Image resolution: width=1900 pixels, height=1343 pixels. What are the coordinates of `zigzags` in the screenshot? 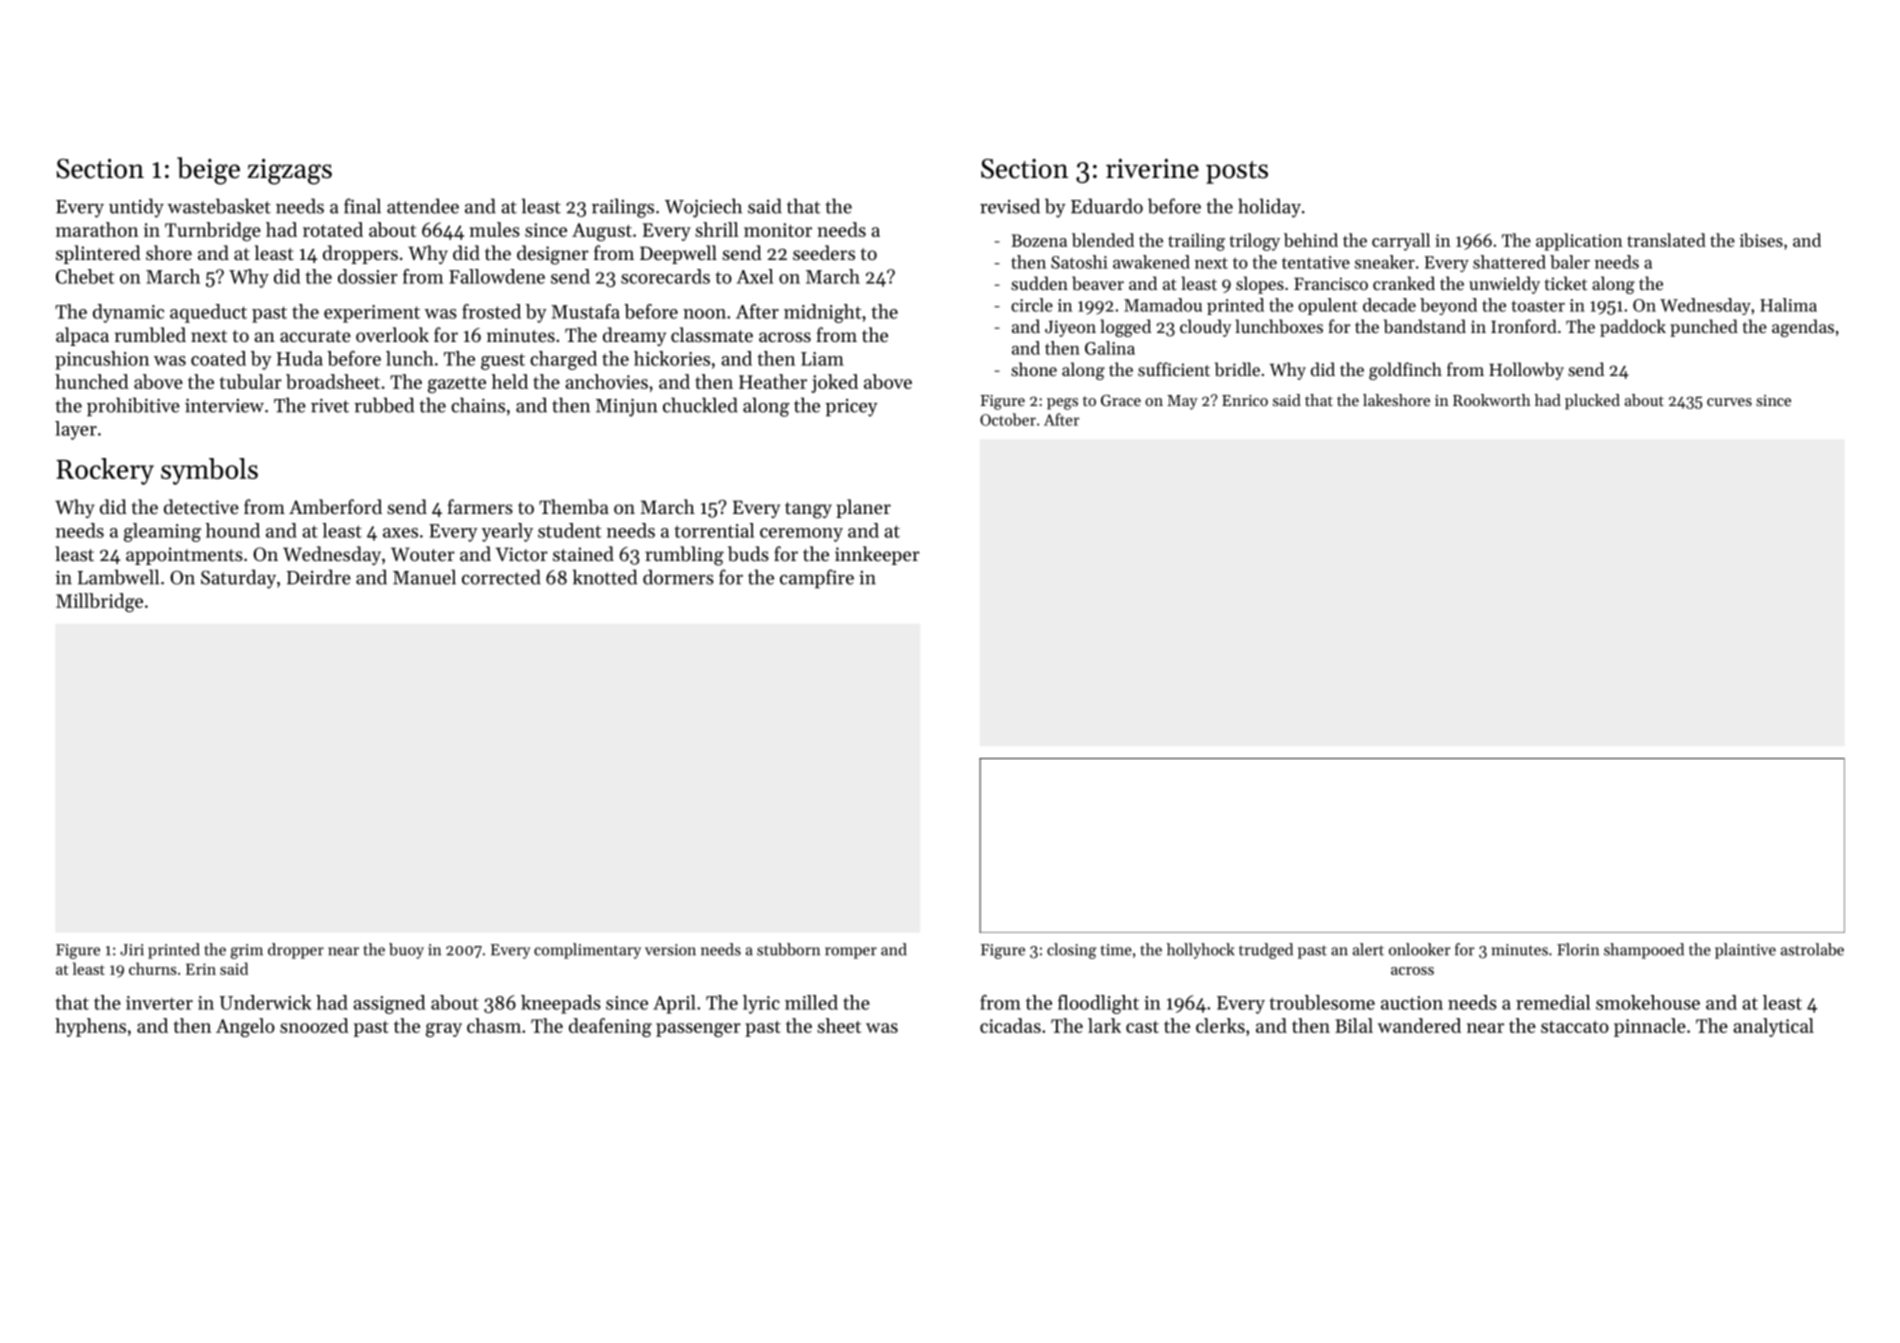 It's located at (290, 172).
